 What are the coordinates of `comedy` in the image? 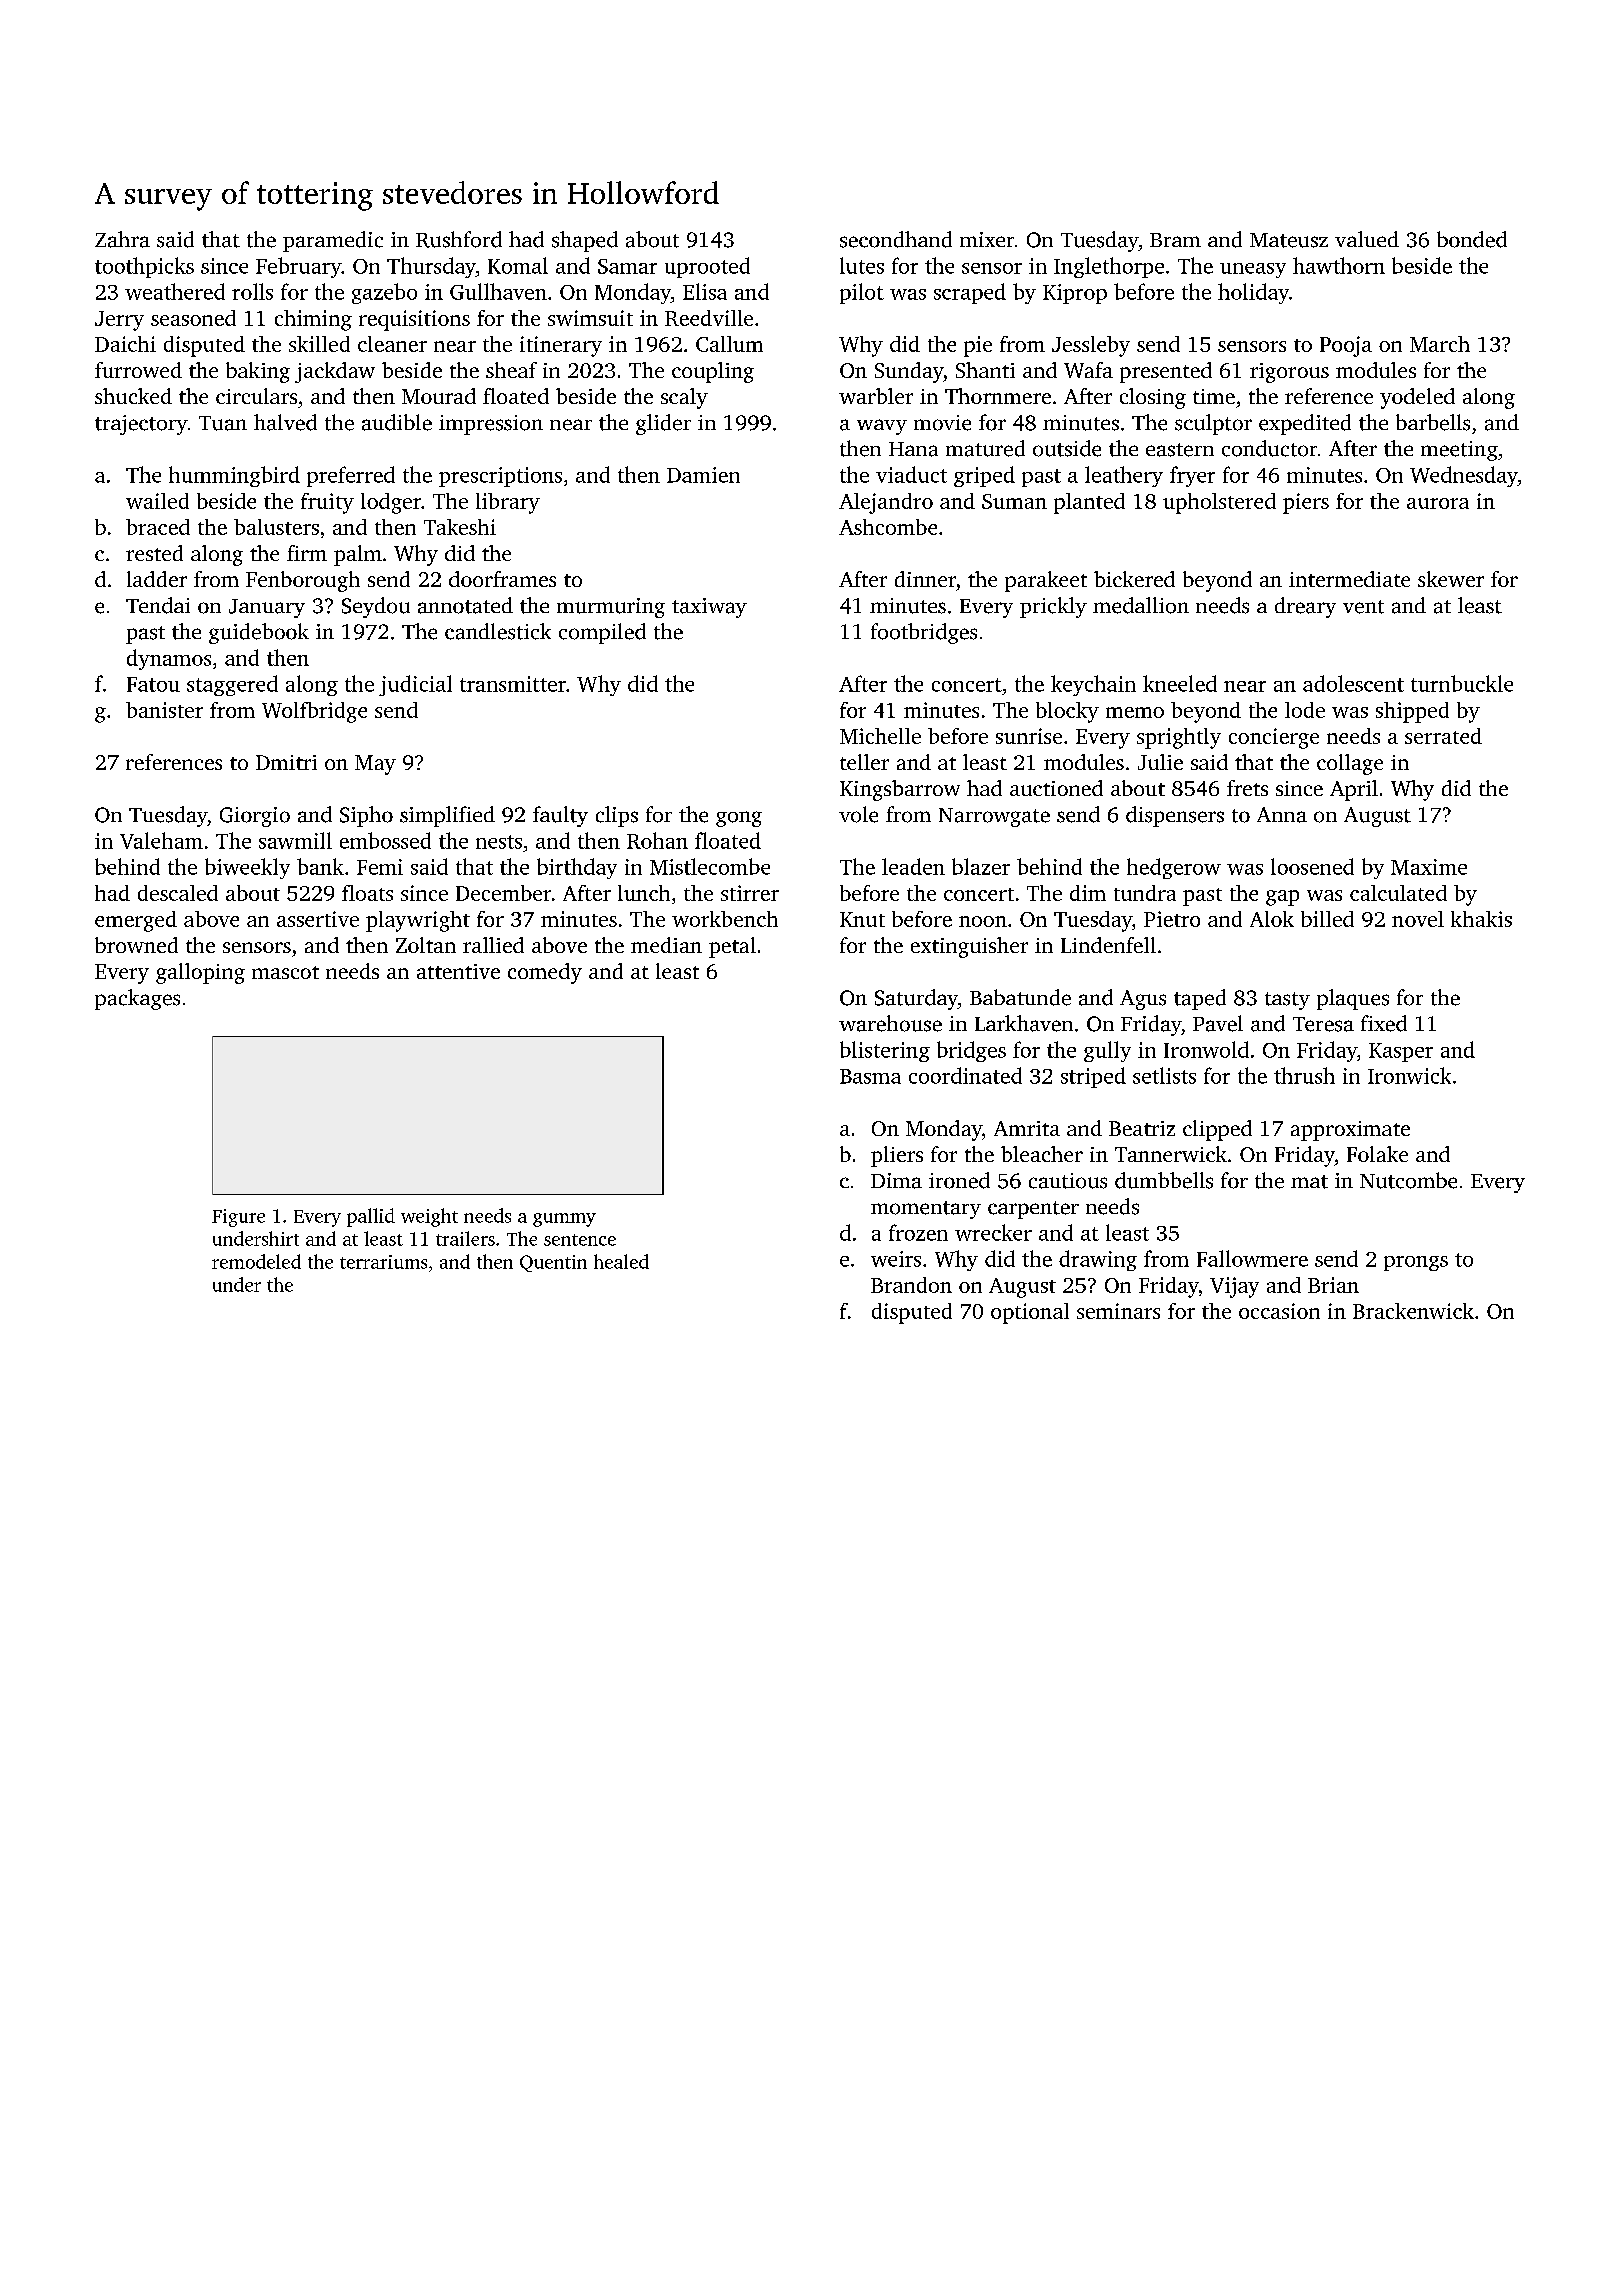 It's located at (545, 973).
